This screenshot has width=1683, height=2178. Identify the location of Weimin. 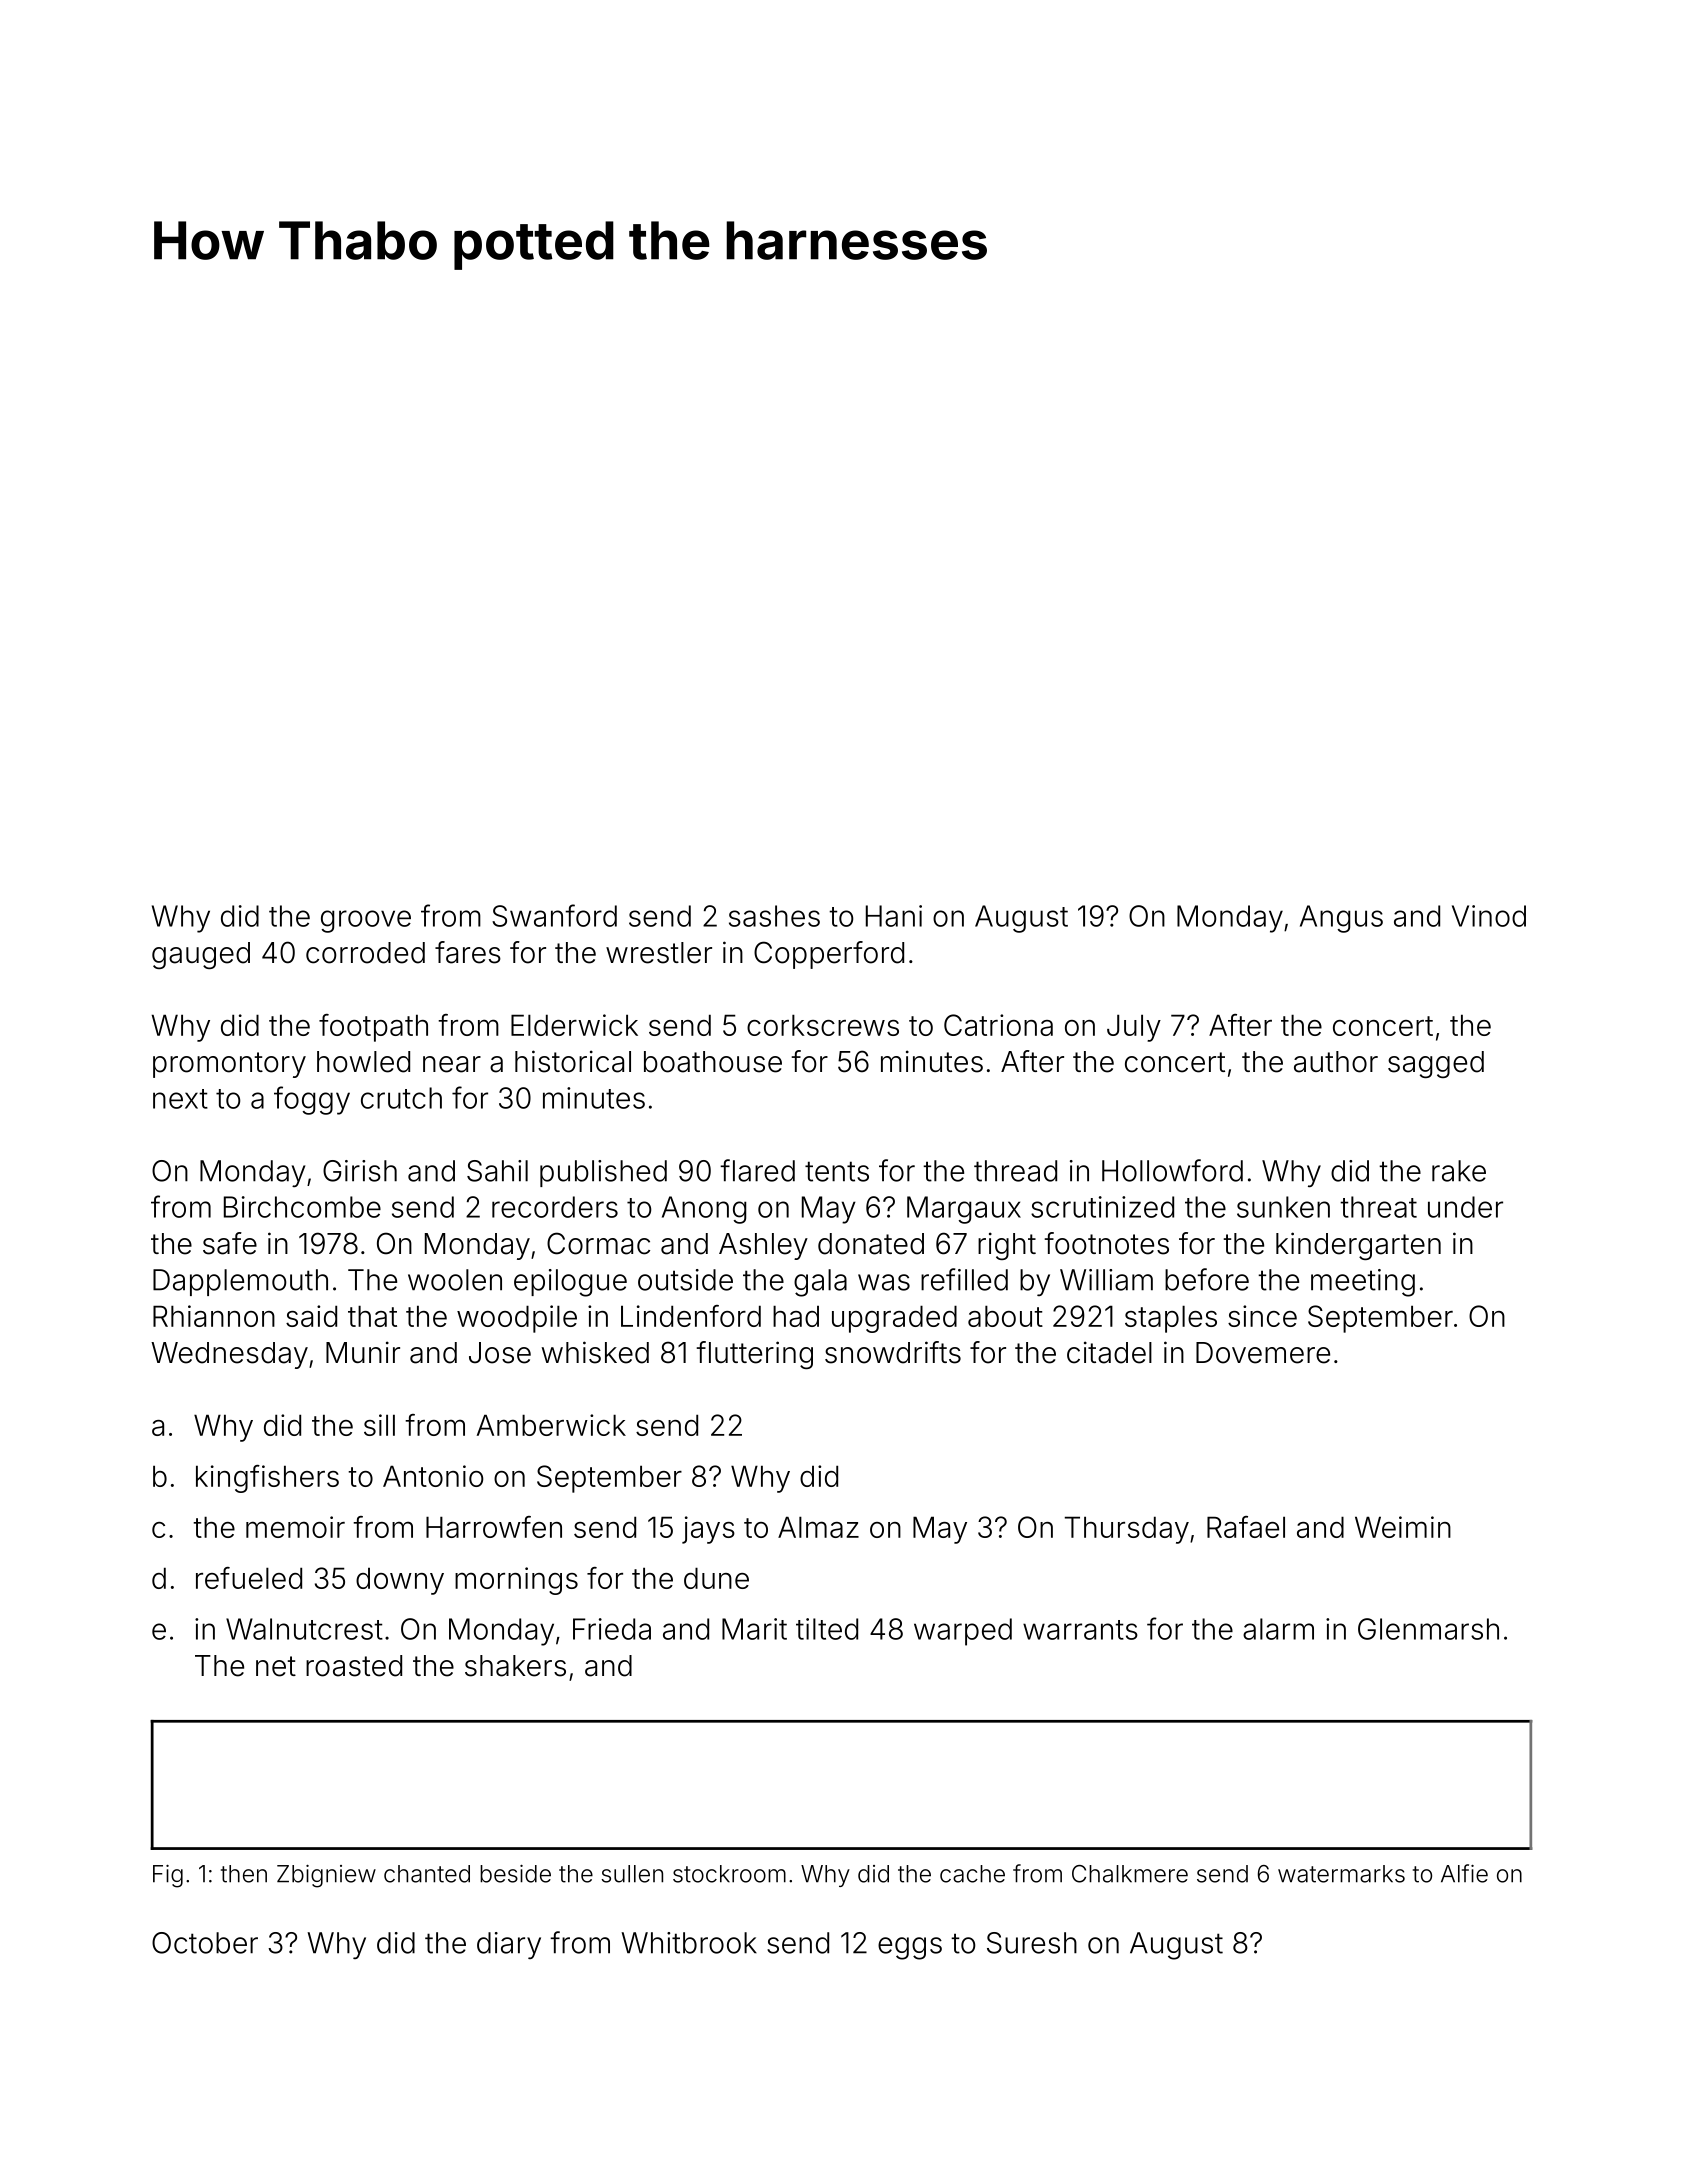
(1403, 1527).
